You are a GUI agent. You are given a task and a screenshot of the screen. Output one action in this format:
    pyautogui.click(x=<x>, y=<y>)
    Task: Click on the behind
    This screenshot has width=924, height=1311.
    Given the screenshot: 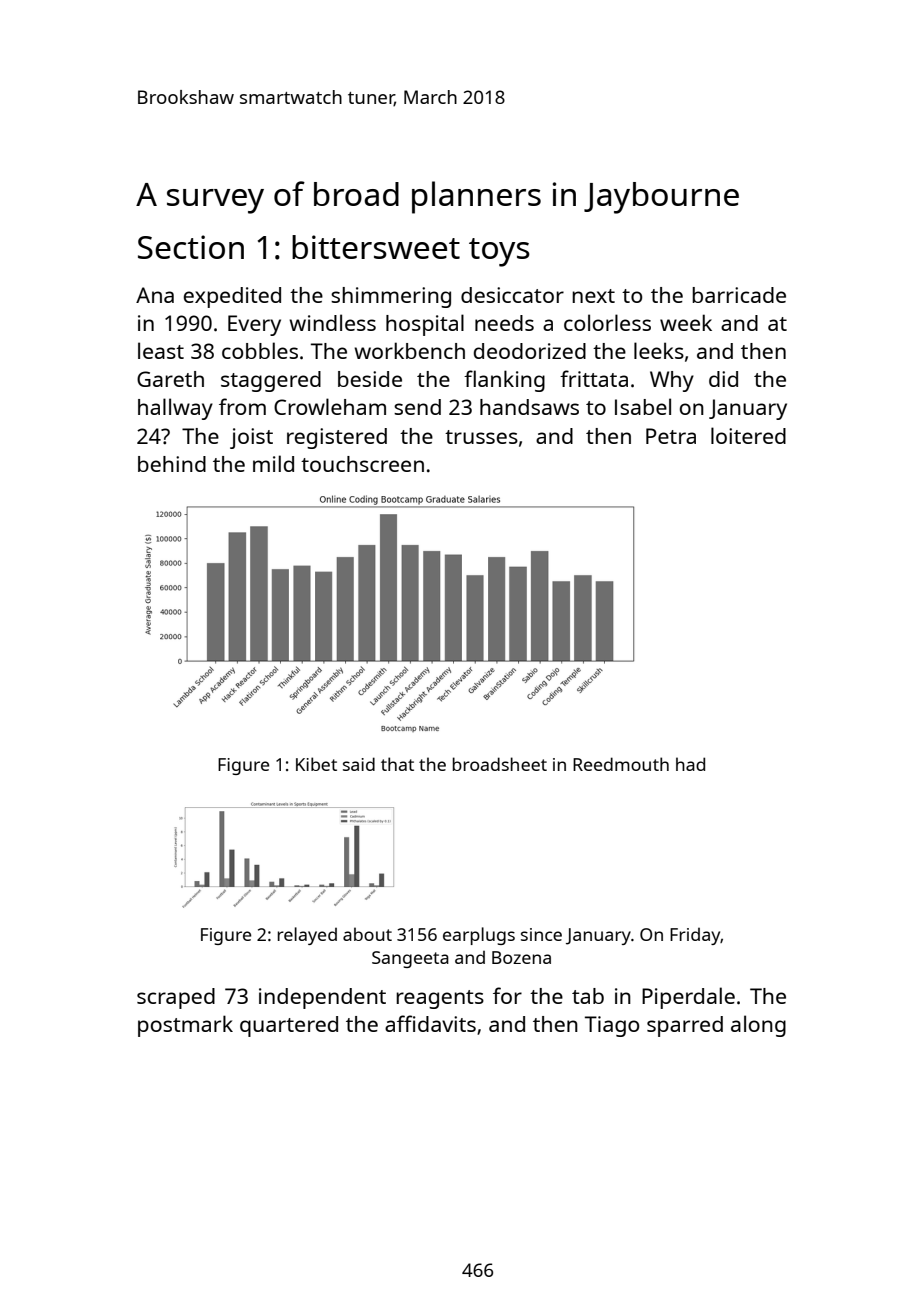 What is the action you would take?
    pyautogui.click(x=172, y=464)
